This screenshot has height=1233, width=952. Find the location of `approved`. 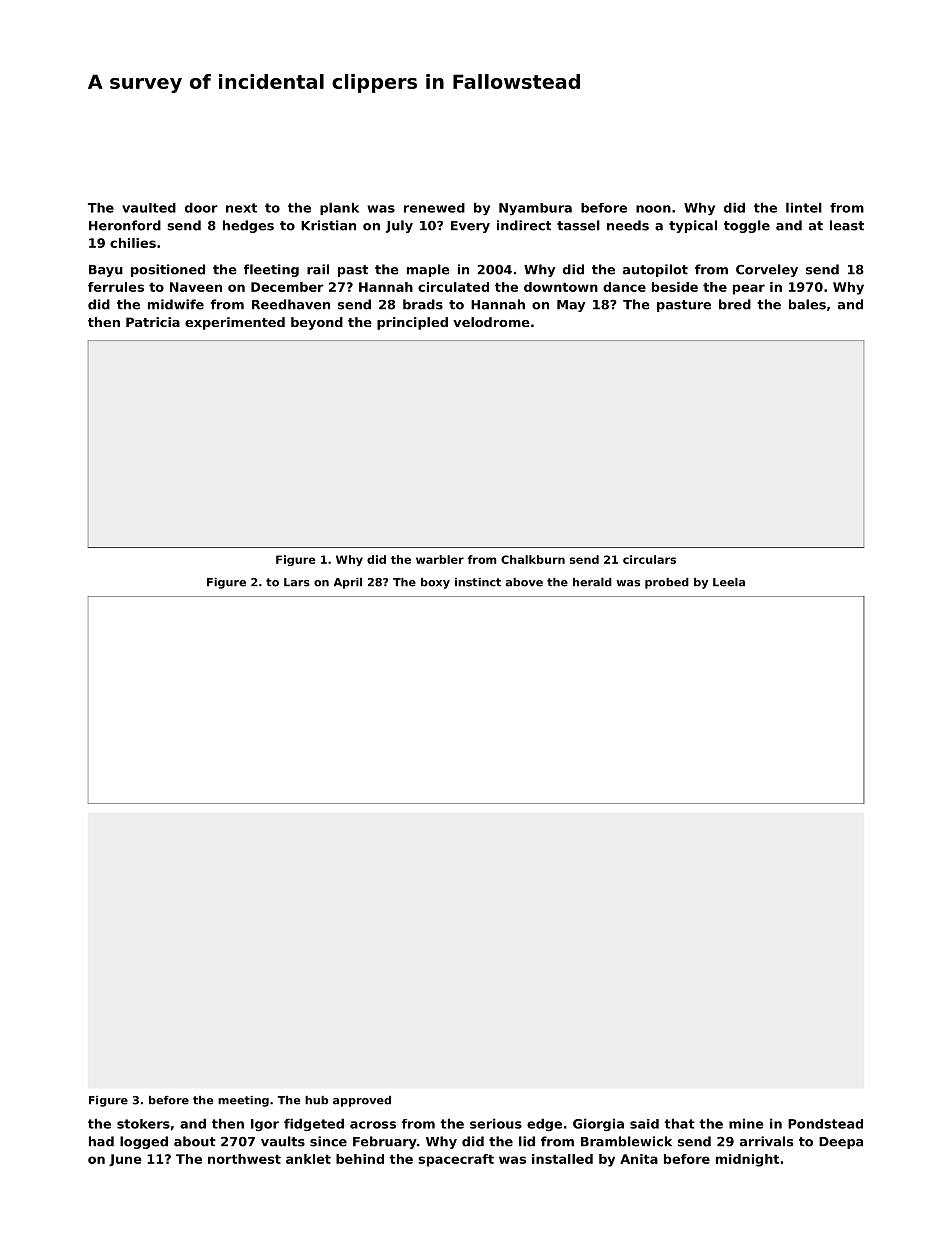

approved is located at coordinates (362, 1101).
